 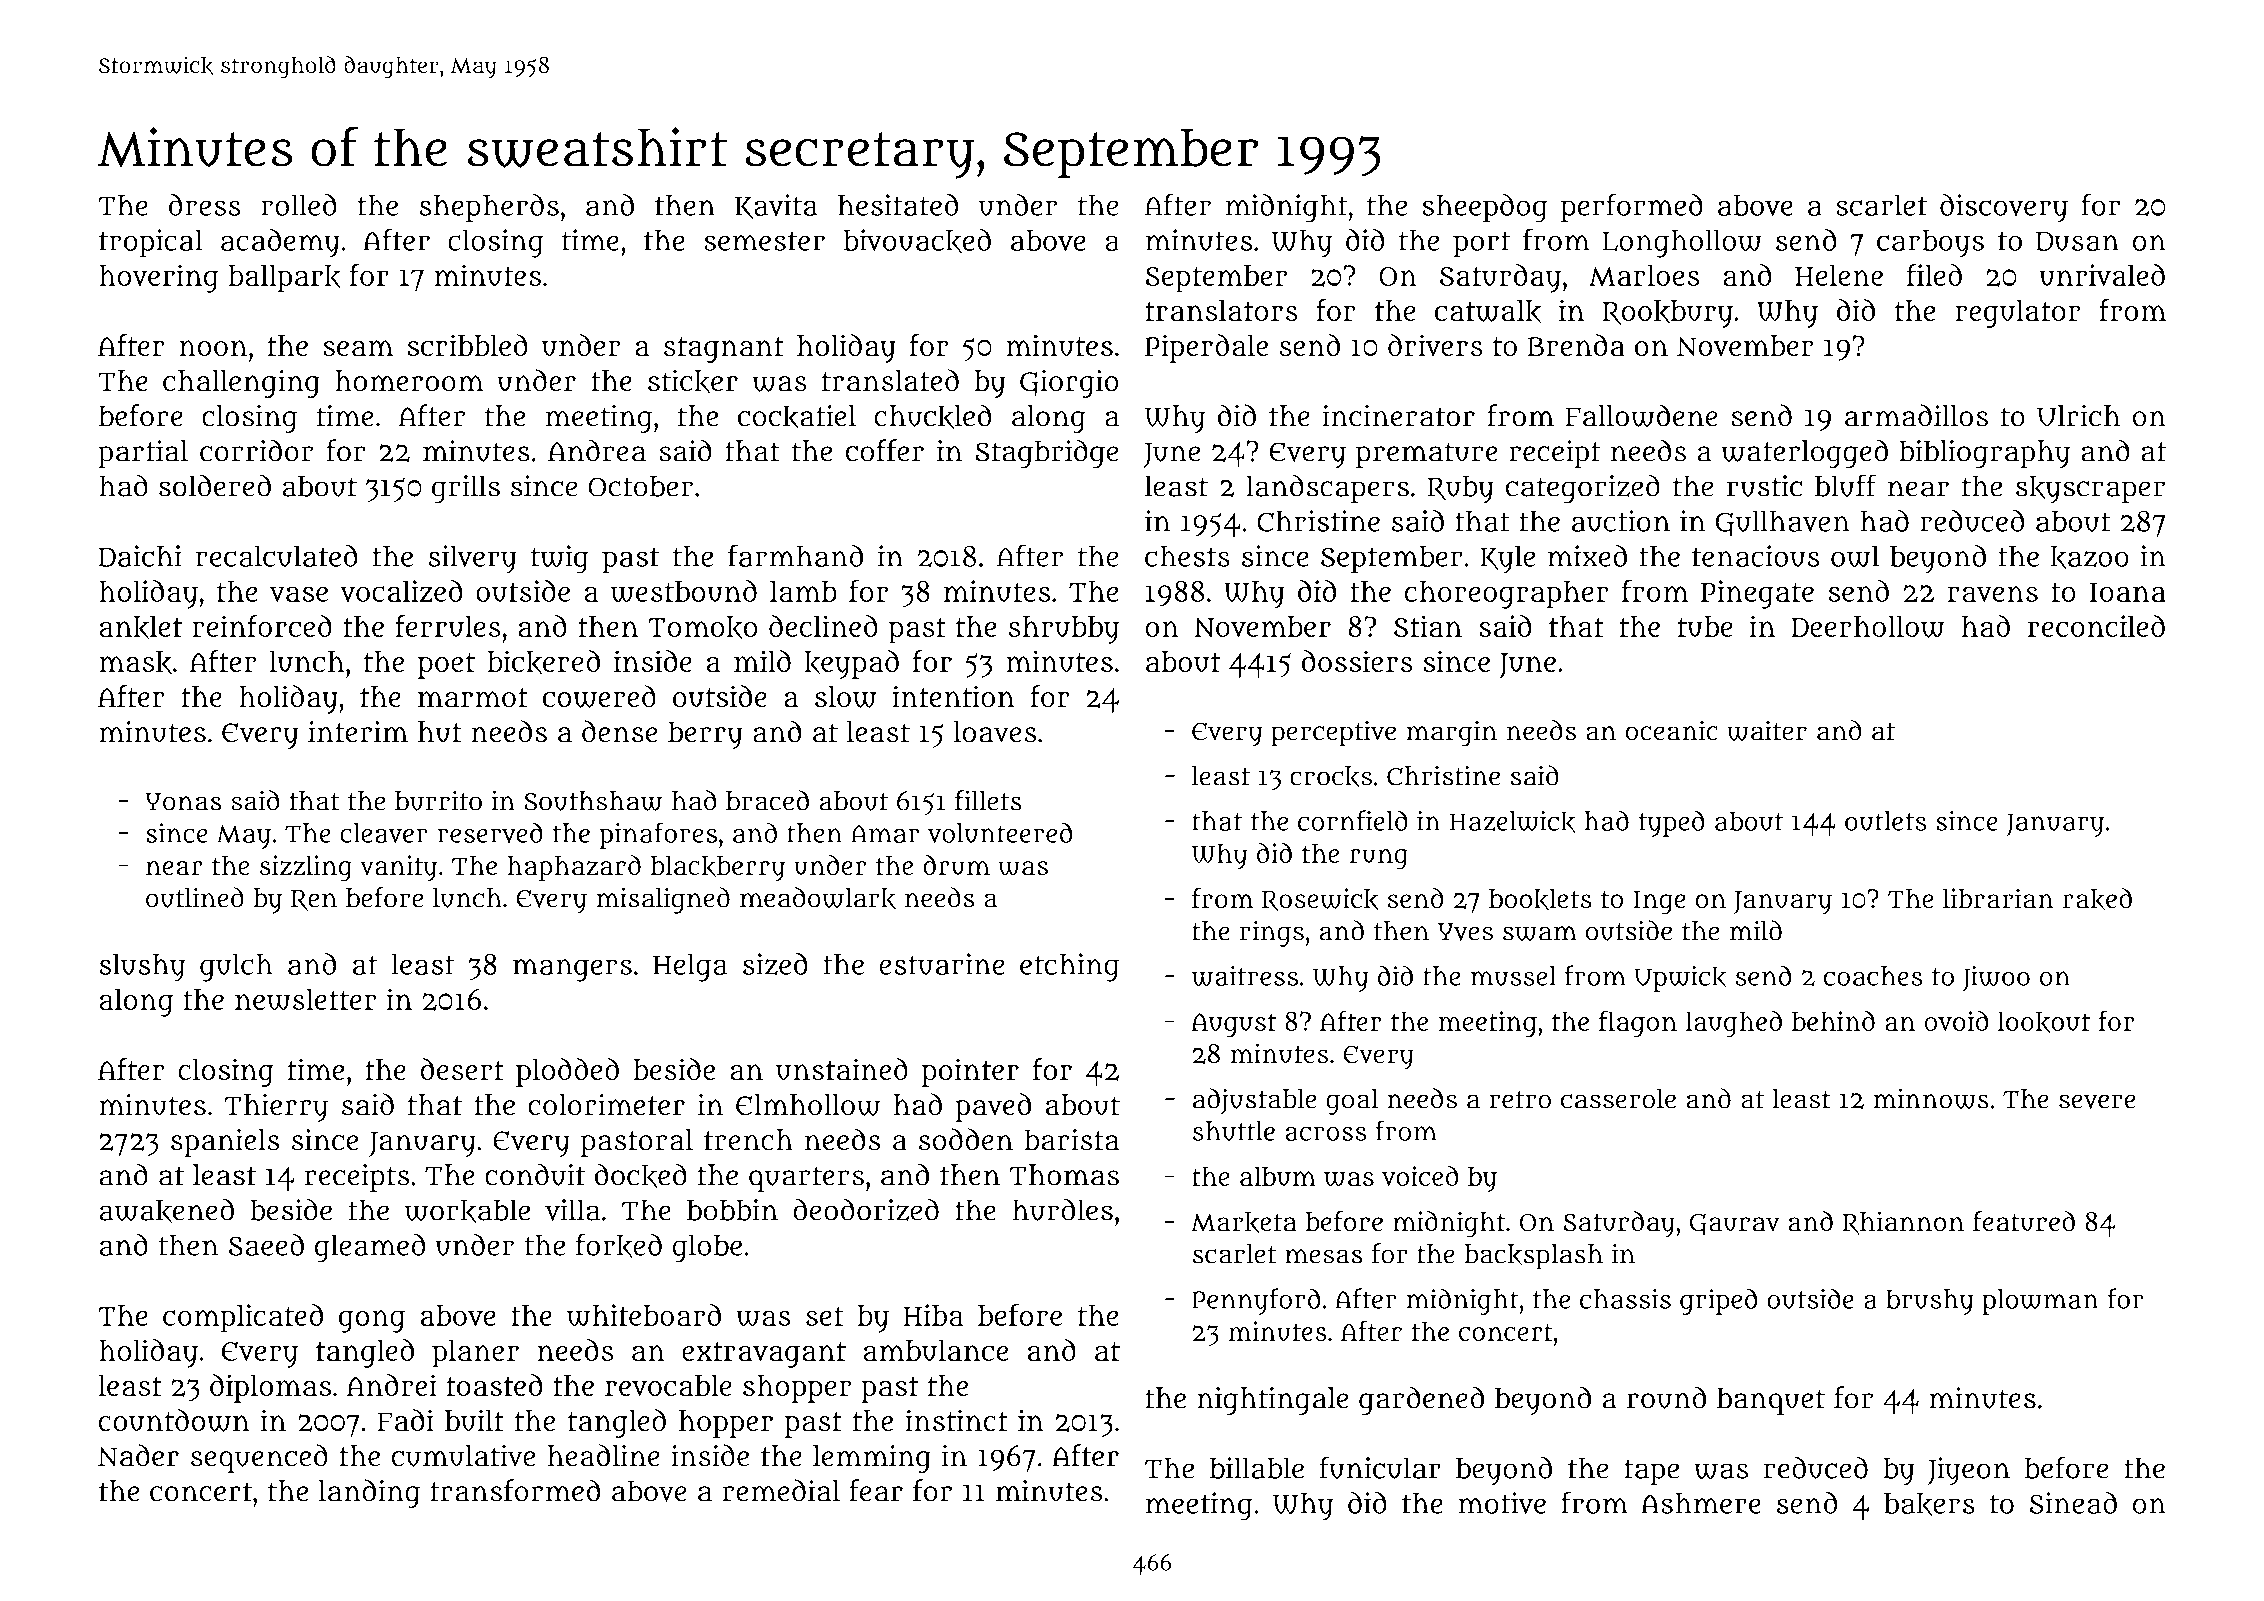 I want to click on scribbled, so click(x=467, y=345).
